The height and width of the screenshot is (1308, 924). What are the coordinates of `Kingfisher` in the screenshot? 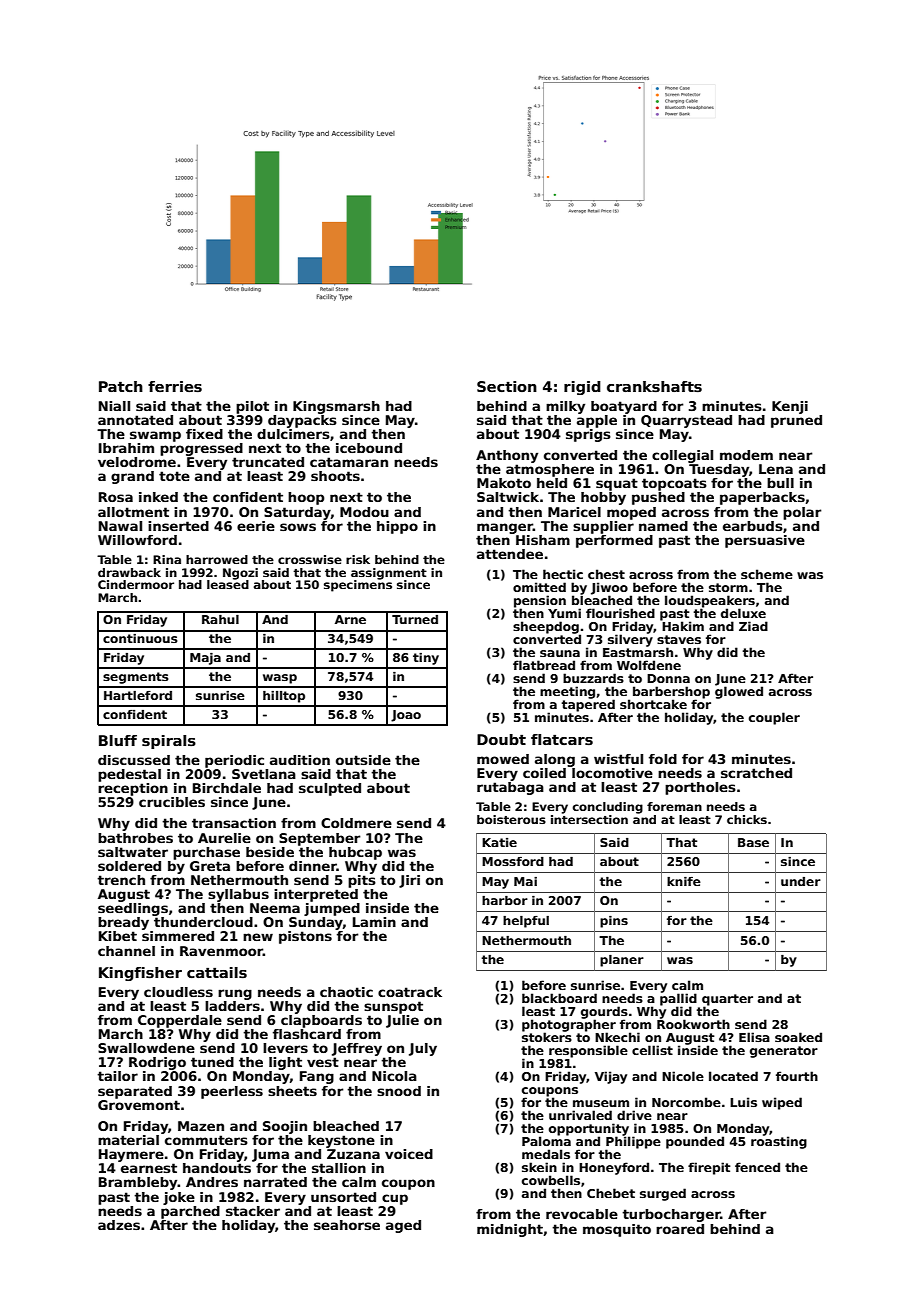 It's located at (140, 974).
